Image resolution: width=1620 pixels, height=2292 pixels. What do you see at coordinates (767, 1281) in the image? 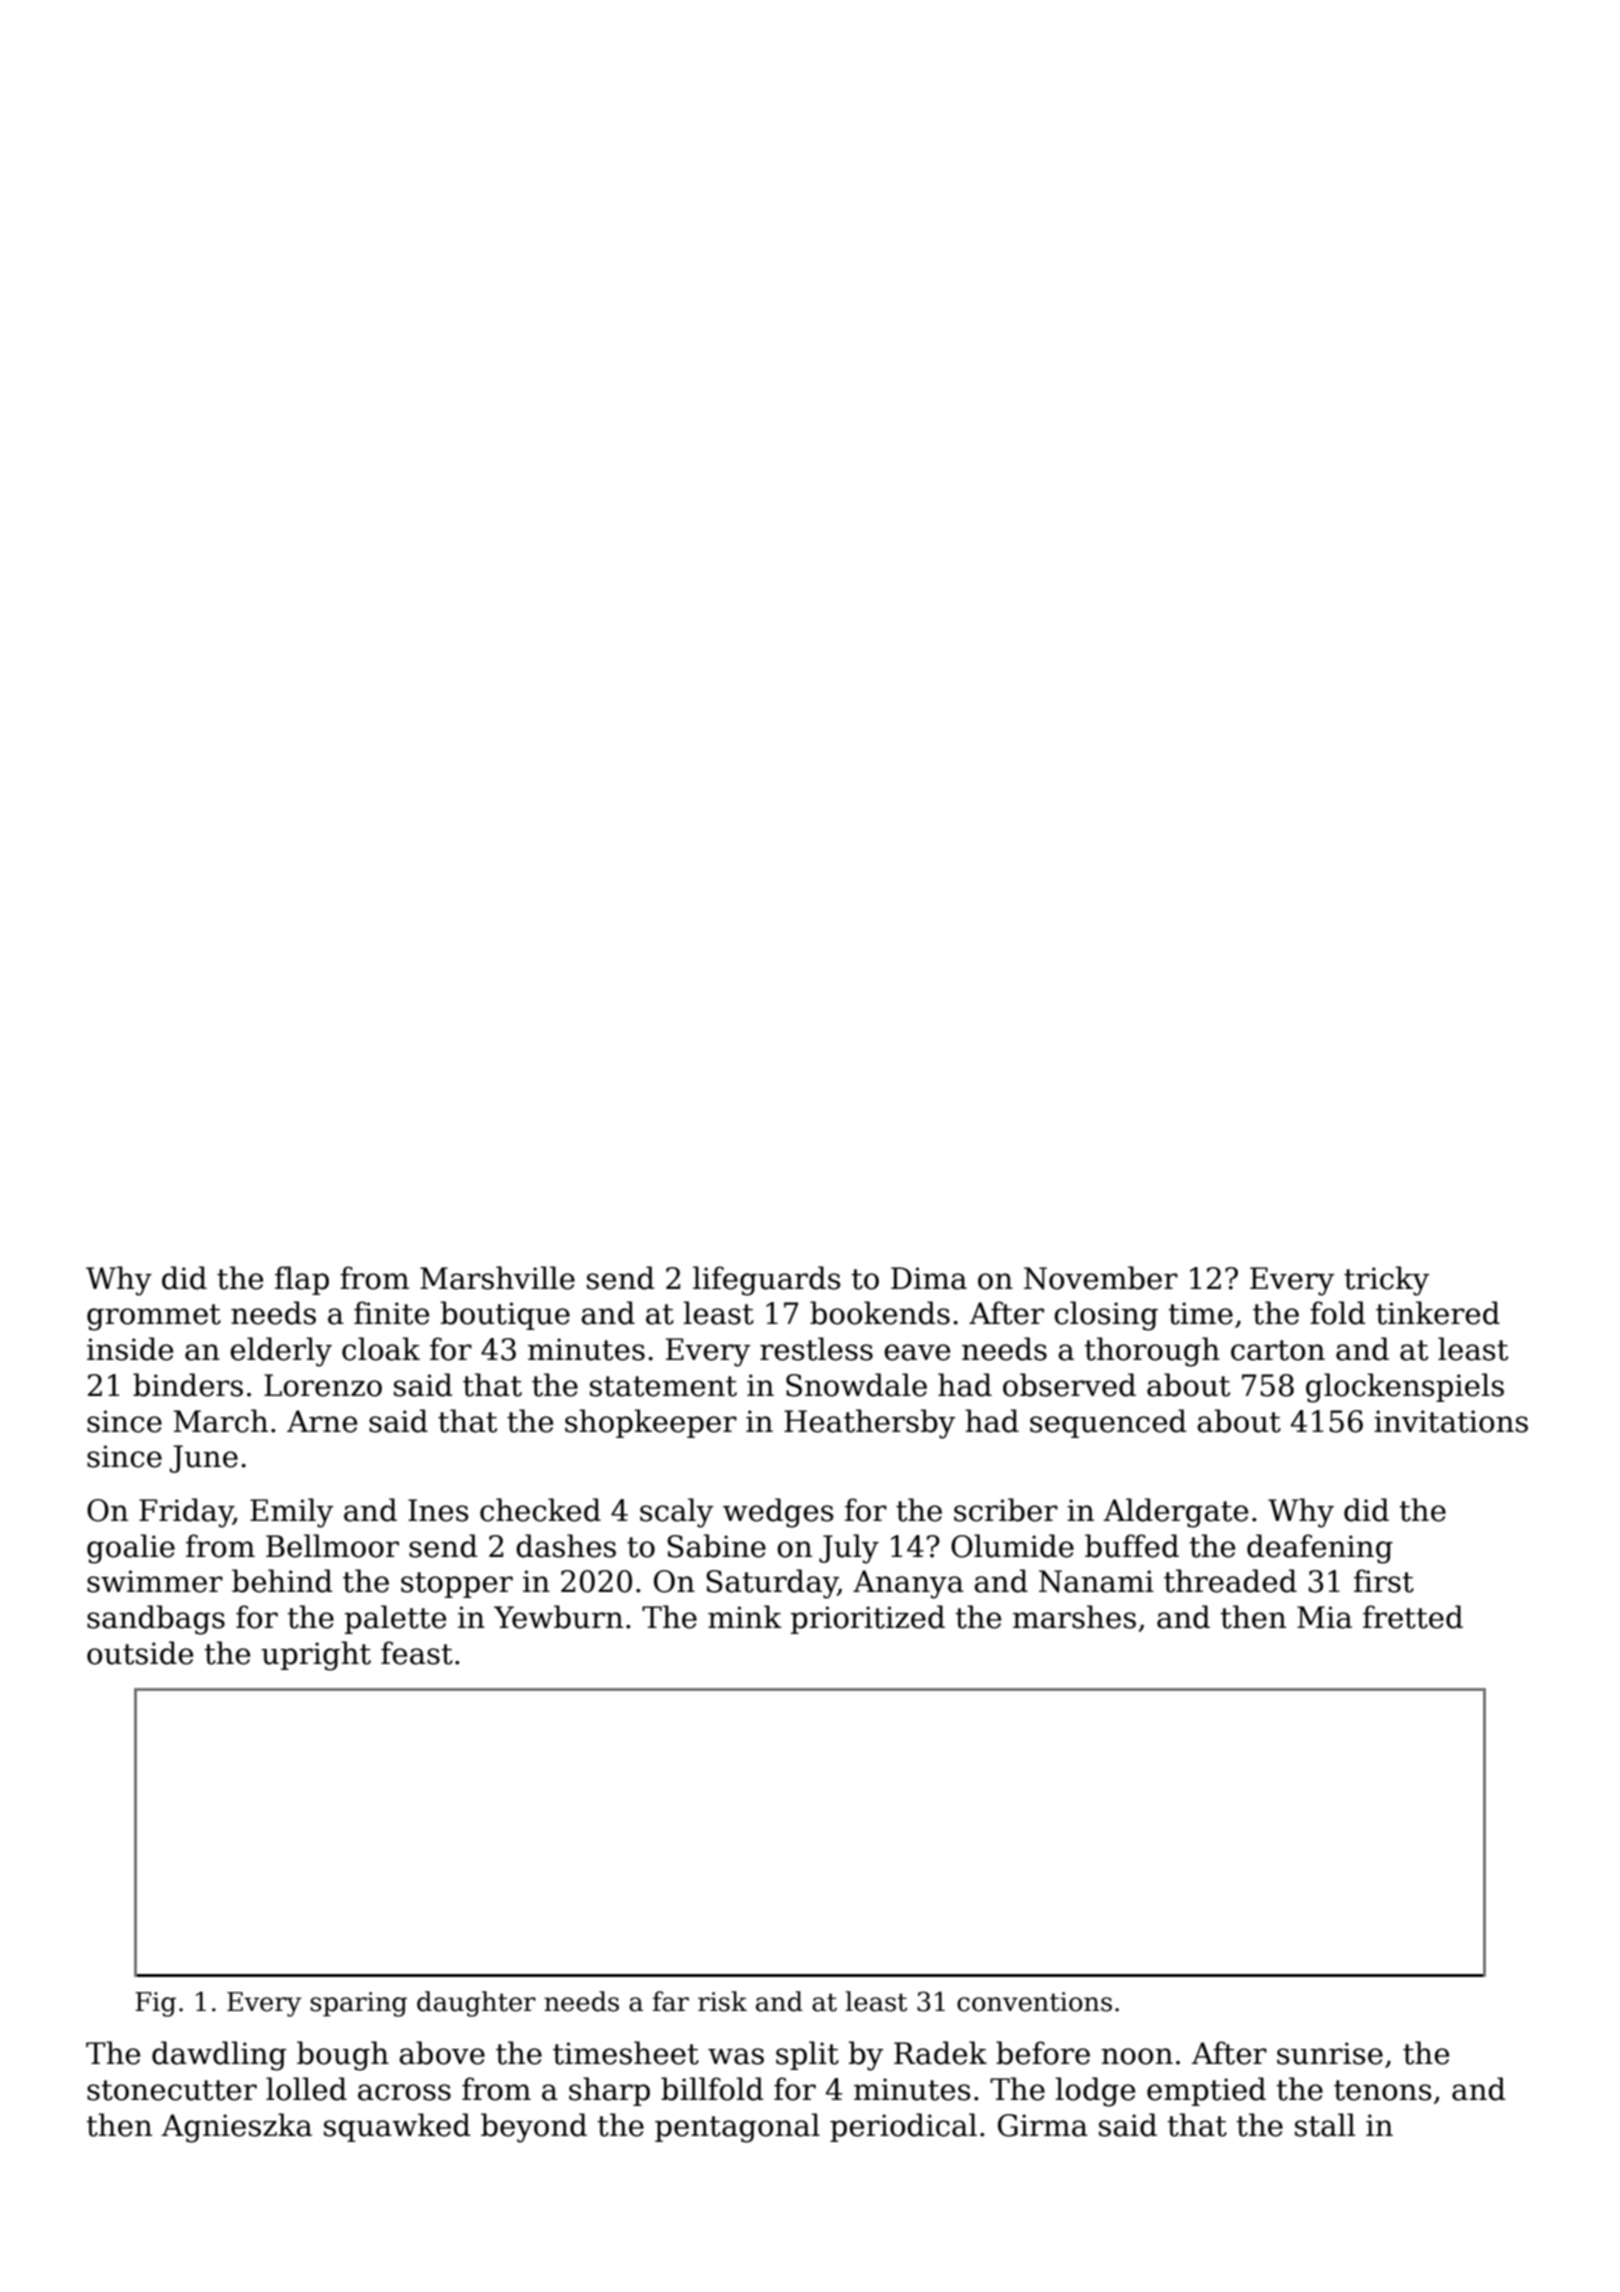
I see `lifeguards` at bounding box center [767, 1281].
